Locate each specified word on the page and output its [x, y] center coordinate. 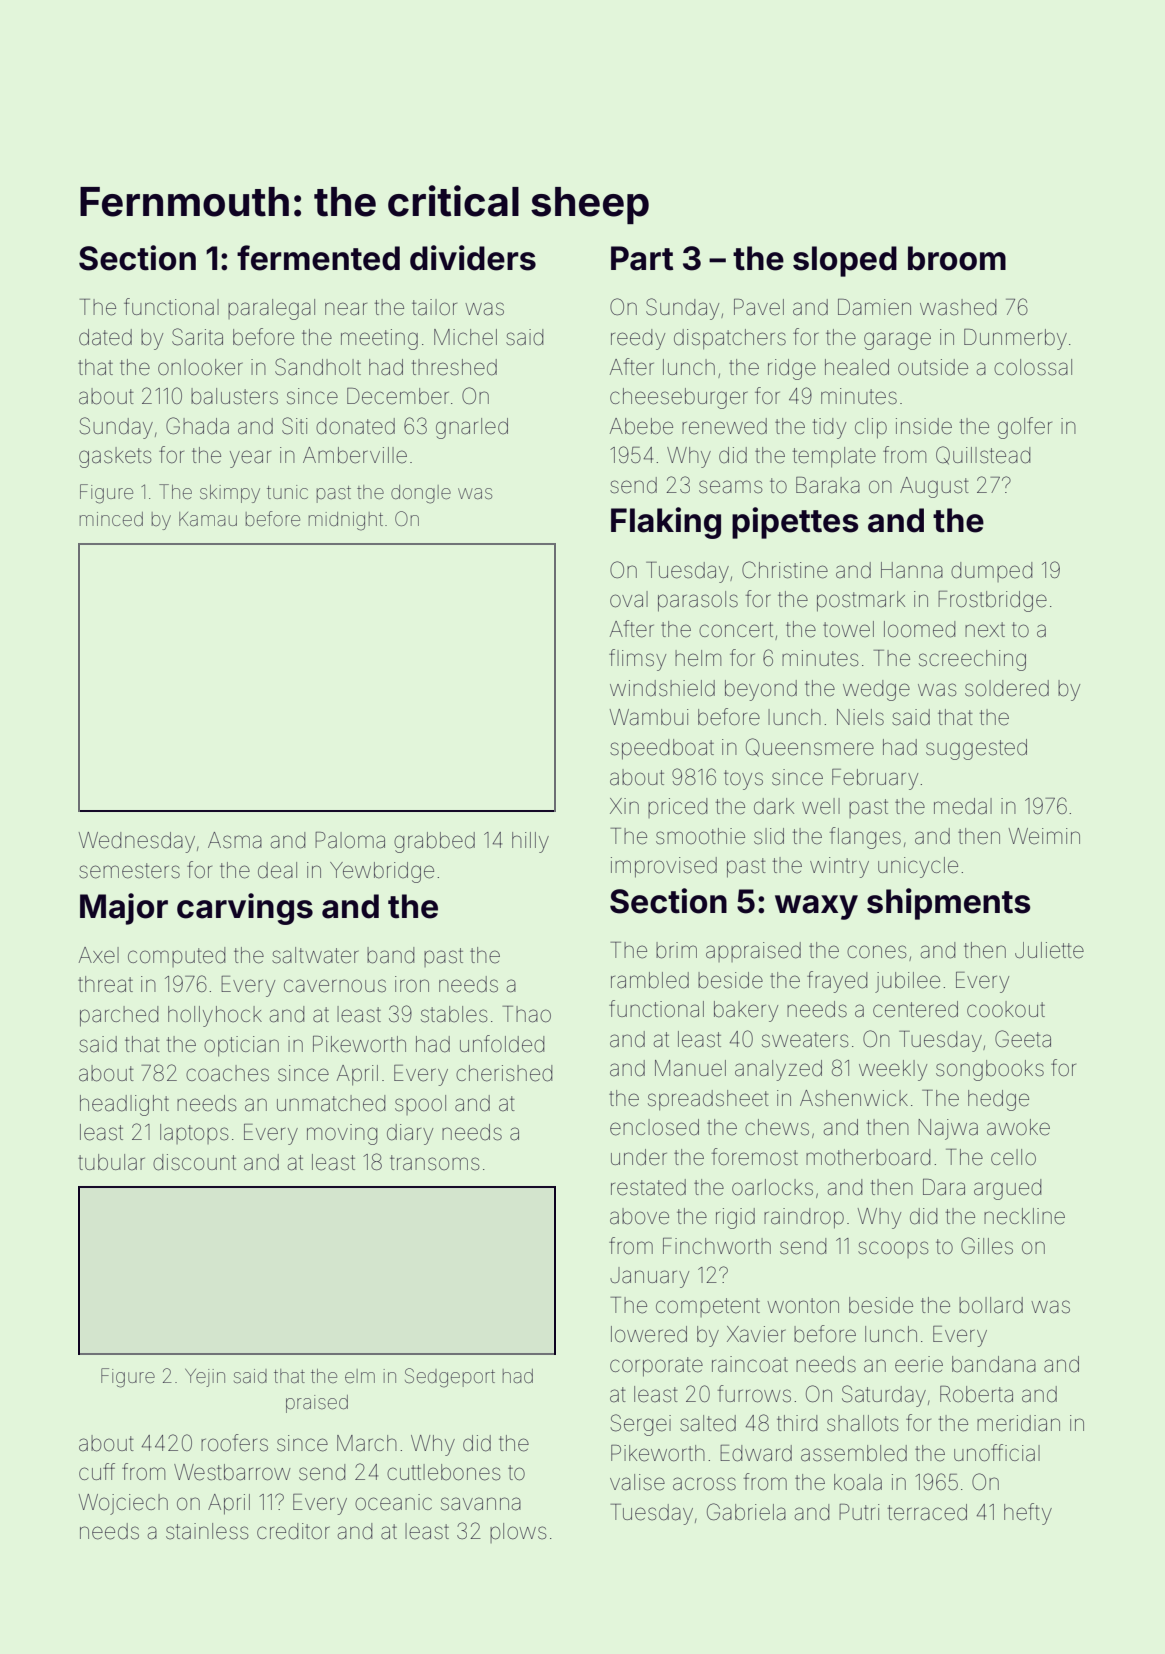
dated [105, 337]
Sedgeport [450, 1378]
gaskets [115, 457]
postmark [861, 601]
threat [105, 984]
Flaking [666, 523]
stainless [207, 1531]
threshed [454, 367]
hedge [998, 1100]
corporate [656, 1367]
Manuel [690, 1068]
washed [958, 307]
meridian [1018, 1423]
